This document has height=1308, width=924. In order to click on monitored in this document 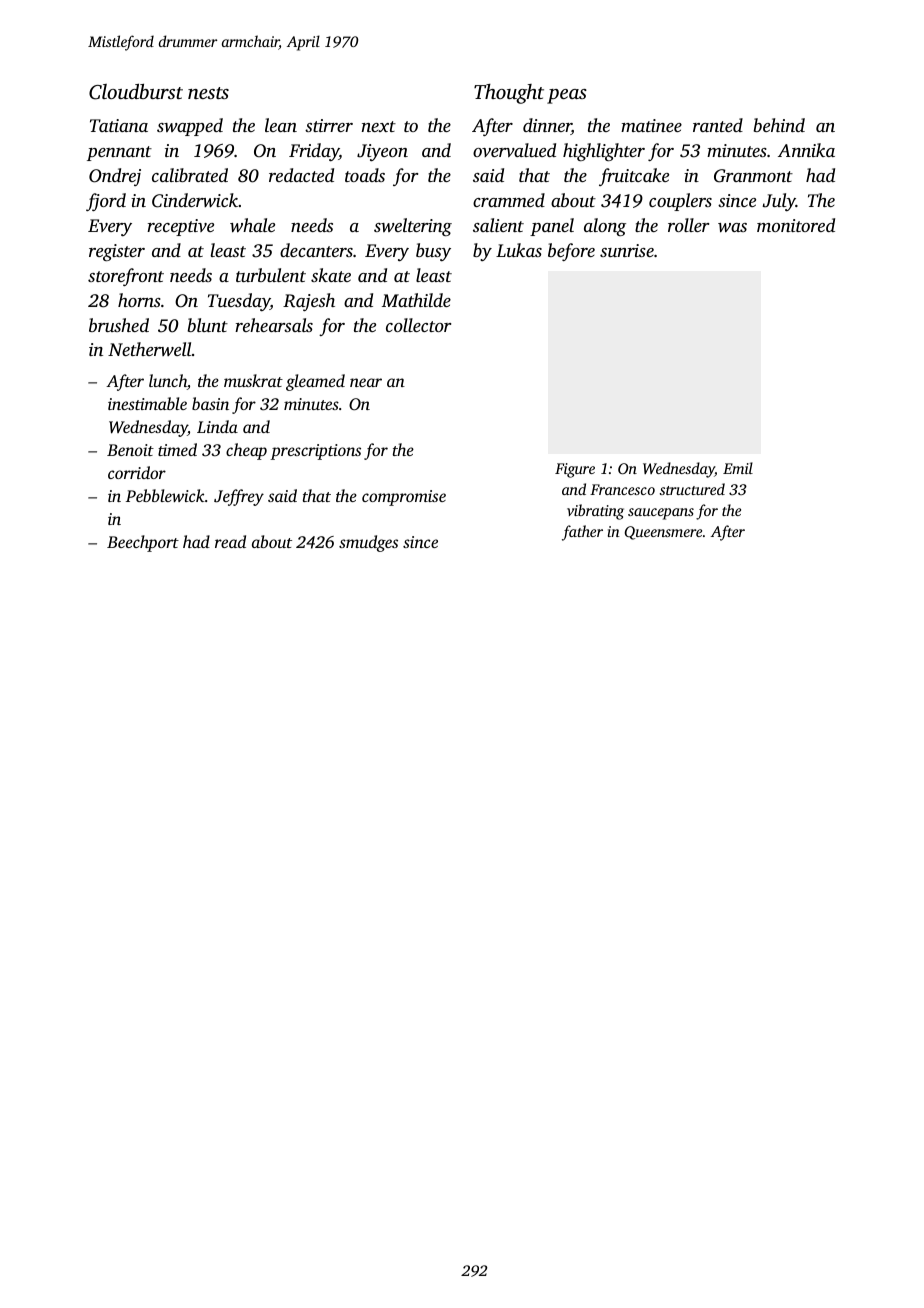, I will do `click(796, 225)`.
